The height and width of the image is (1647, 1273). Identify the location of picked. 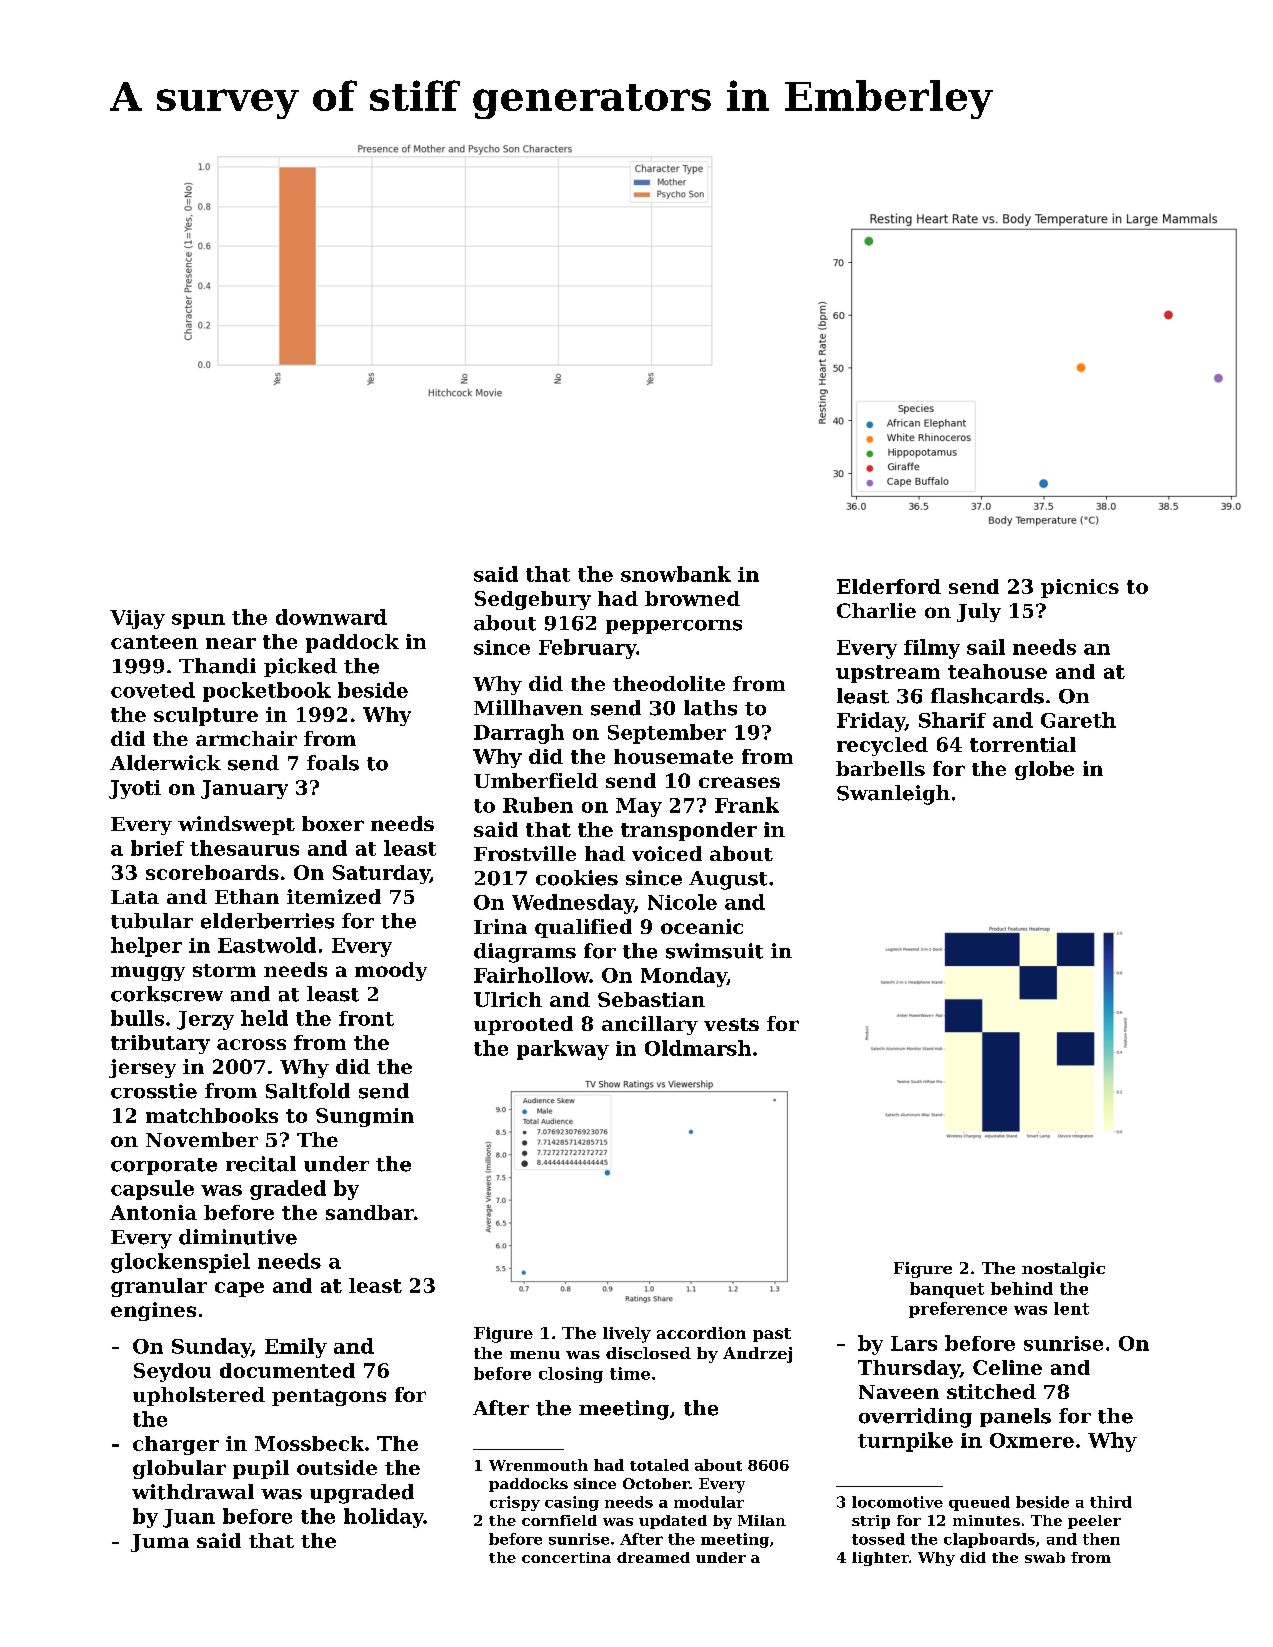
(300, 667).
